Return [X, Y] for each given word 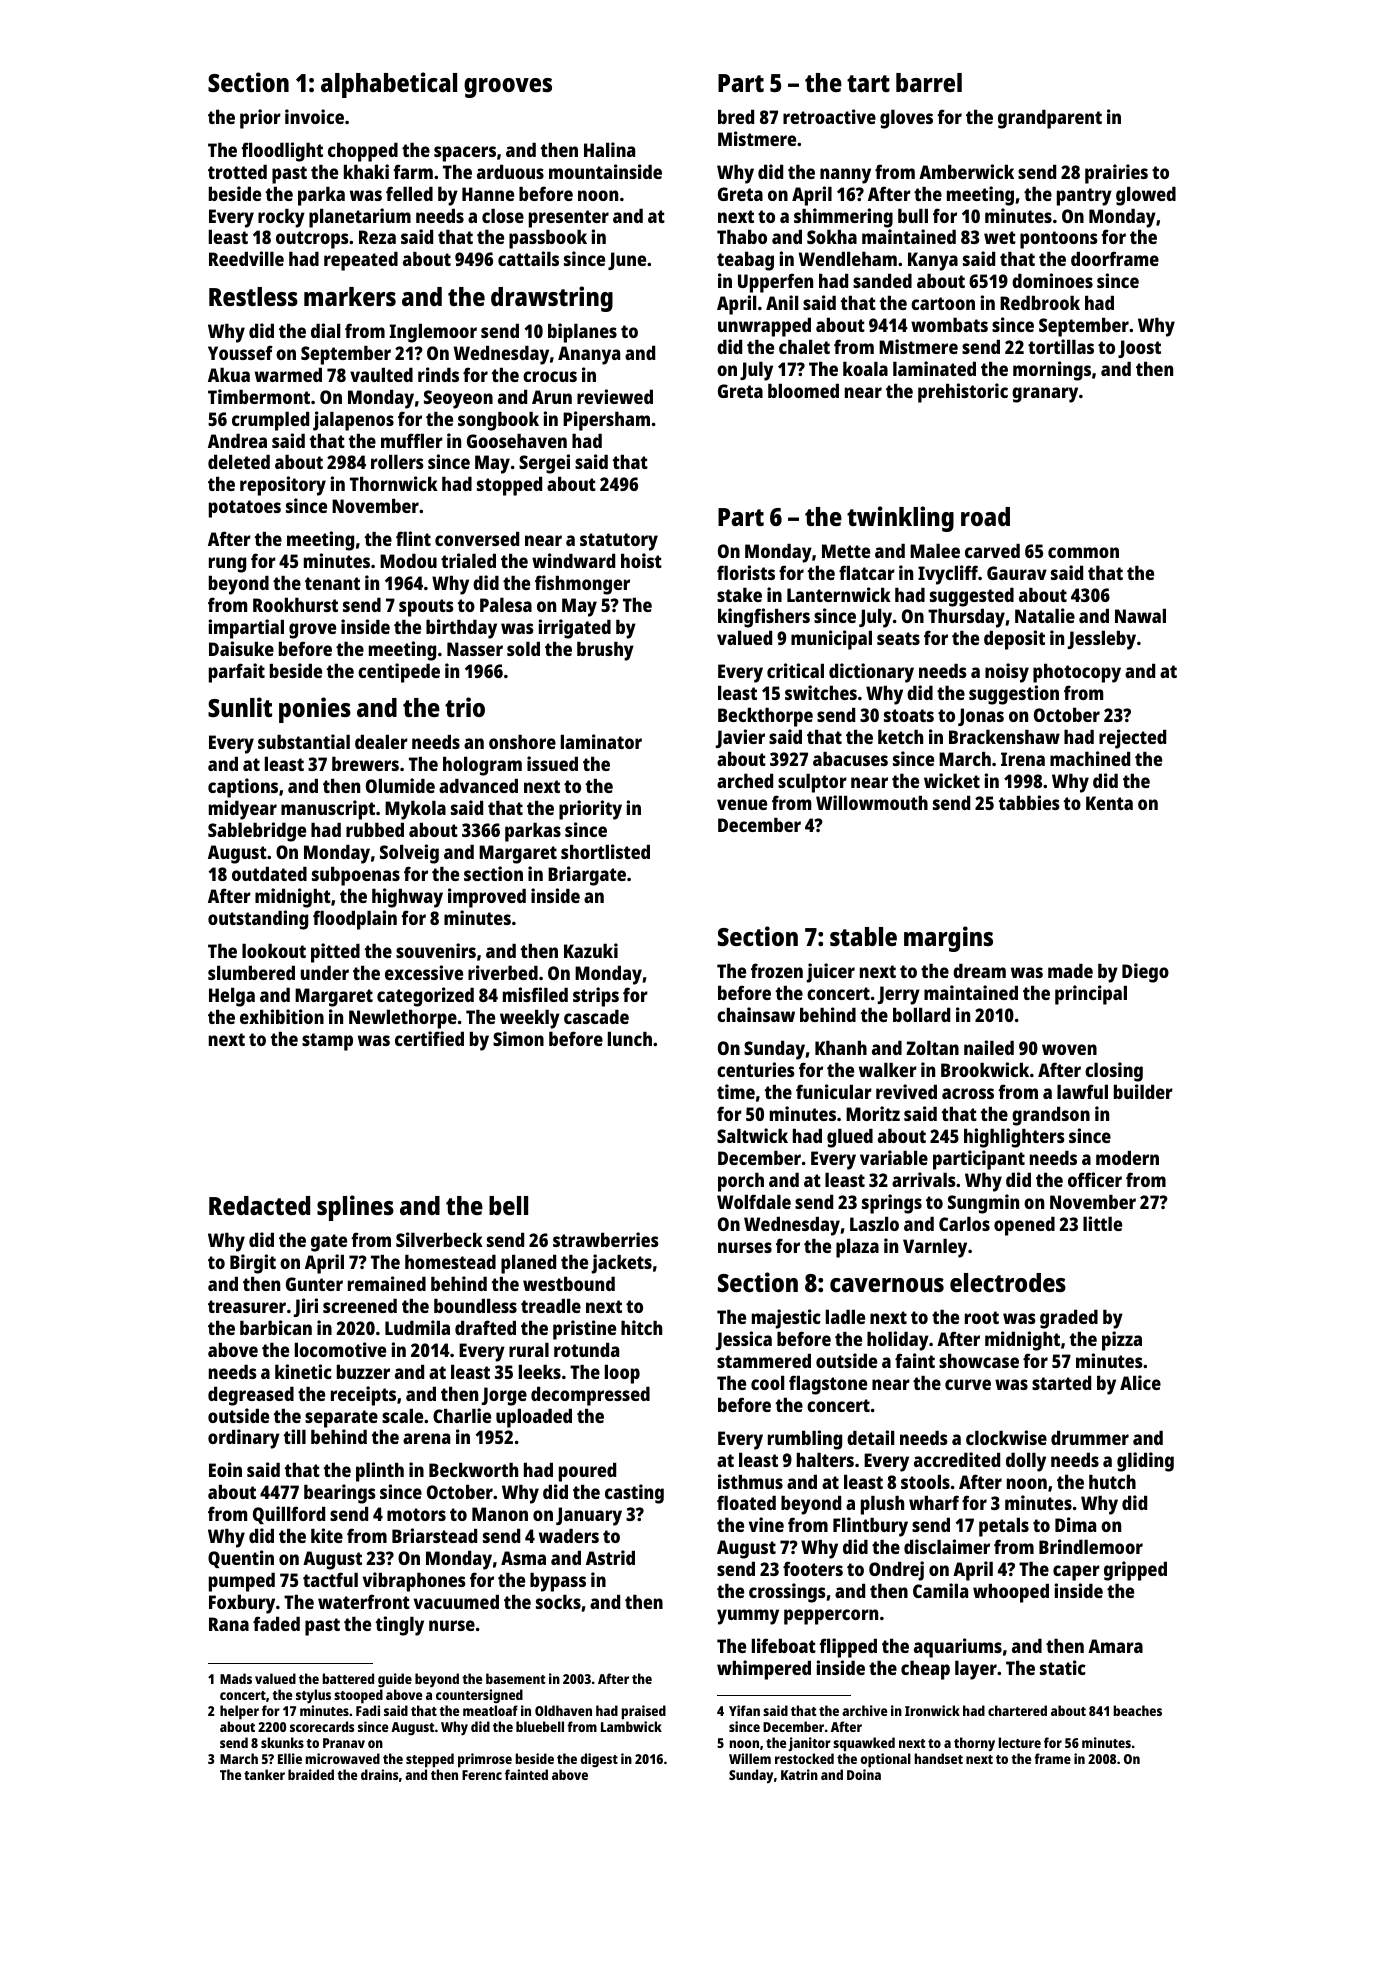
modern [1127, 1157]
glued [850, 1138]
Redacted [259, 1205]
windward [573, 560]
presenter [569, 219]
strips [596, 997]
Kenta [1109, 803]
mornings [1052, 371]
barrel [929, 82]
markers [350, 296]
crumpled [270, 421]
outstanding [258, 920]
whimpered [764, 1670]
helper [239, 1712]
